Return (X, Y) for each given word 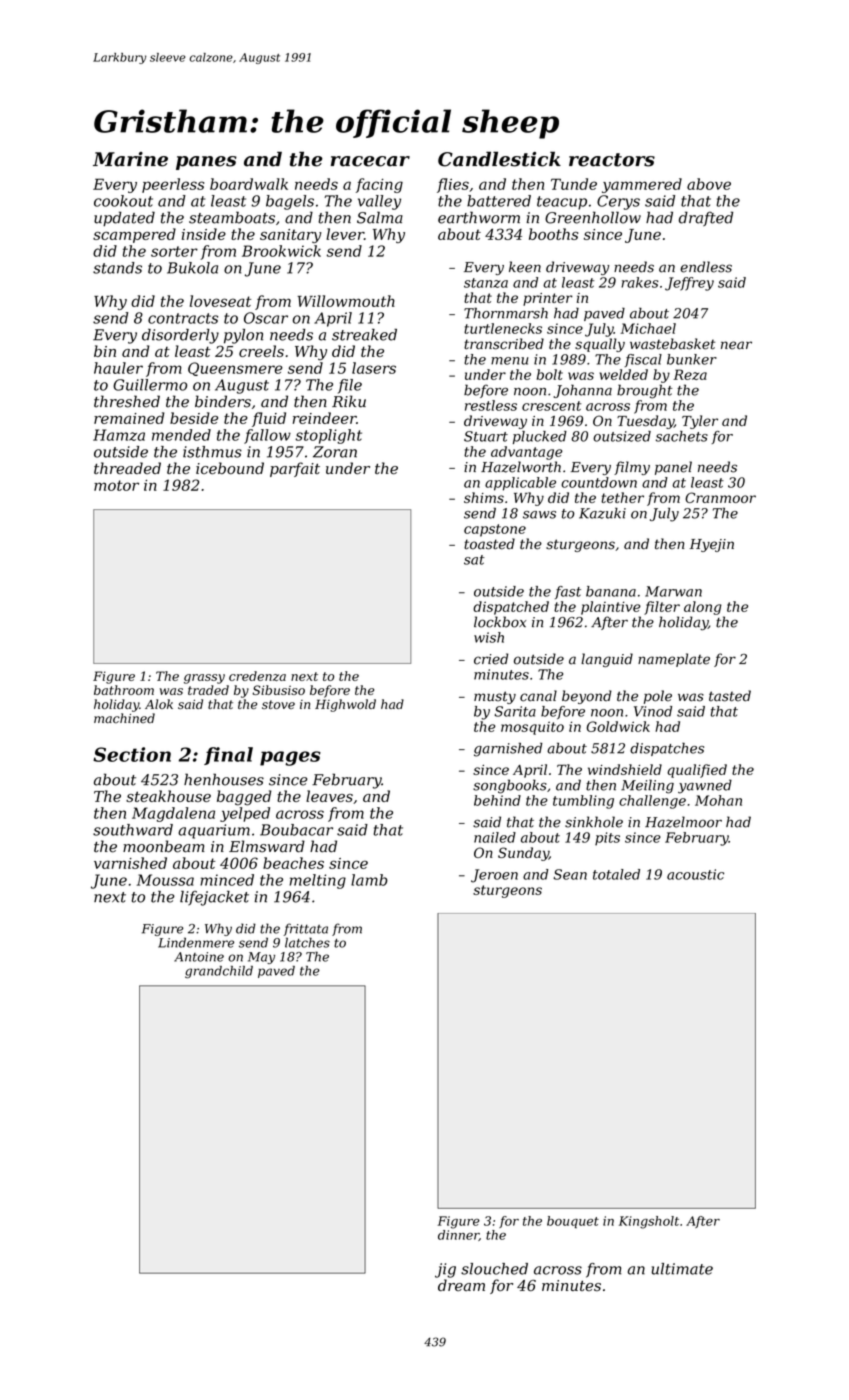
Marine (130, 159)
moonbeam (164, 846)
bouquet (573, 1222)
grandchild (219, 972)
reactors (612, 160)
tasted (730, 696)
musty (495, 697)
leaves (329, 796)
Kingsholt (649, 1222)
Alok (159, 704)
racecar (370, 161)
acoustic (695, 874)
